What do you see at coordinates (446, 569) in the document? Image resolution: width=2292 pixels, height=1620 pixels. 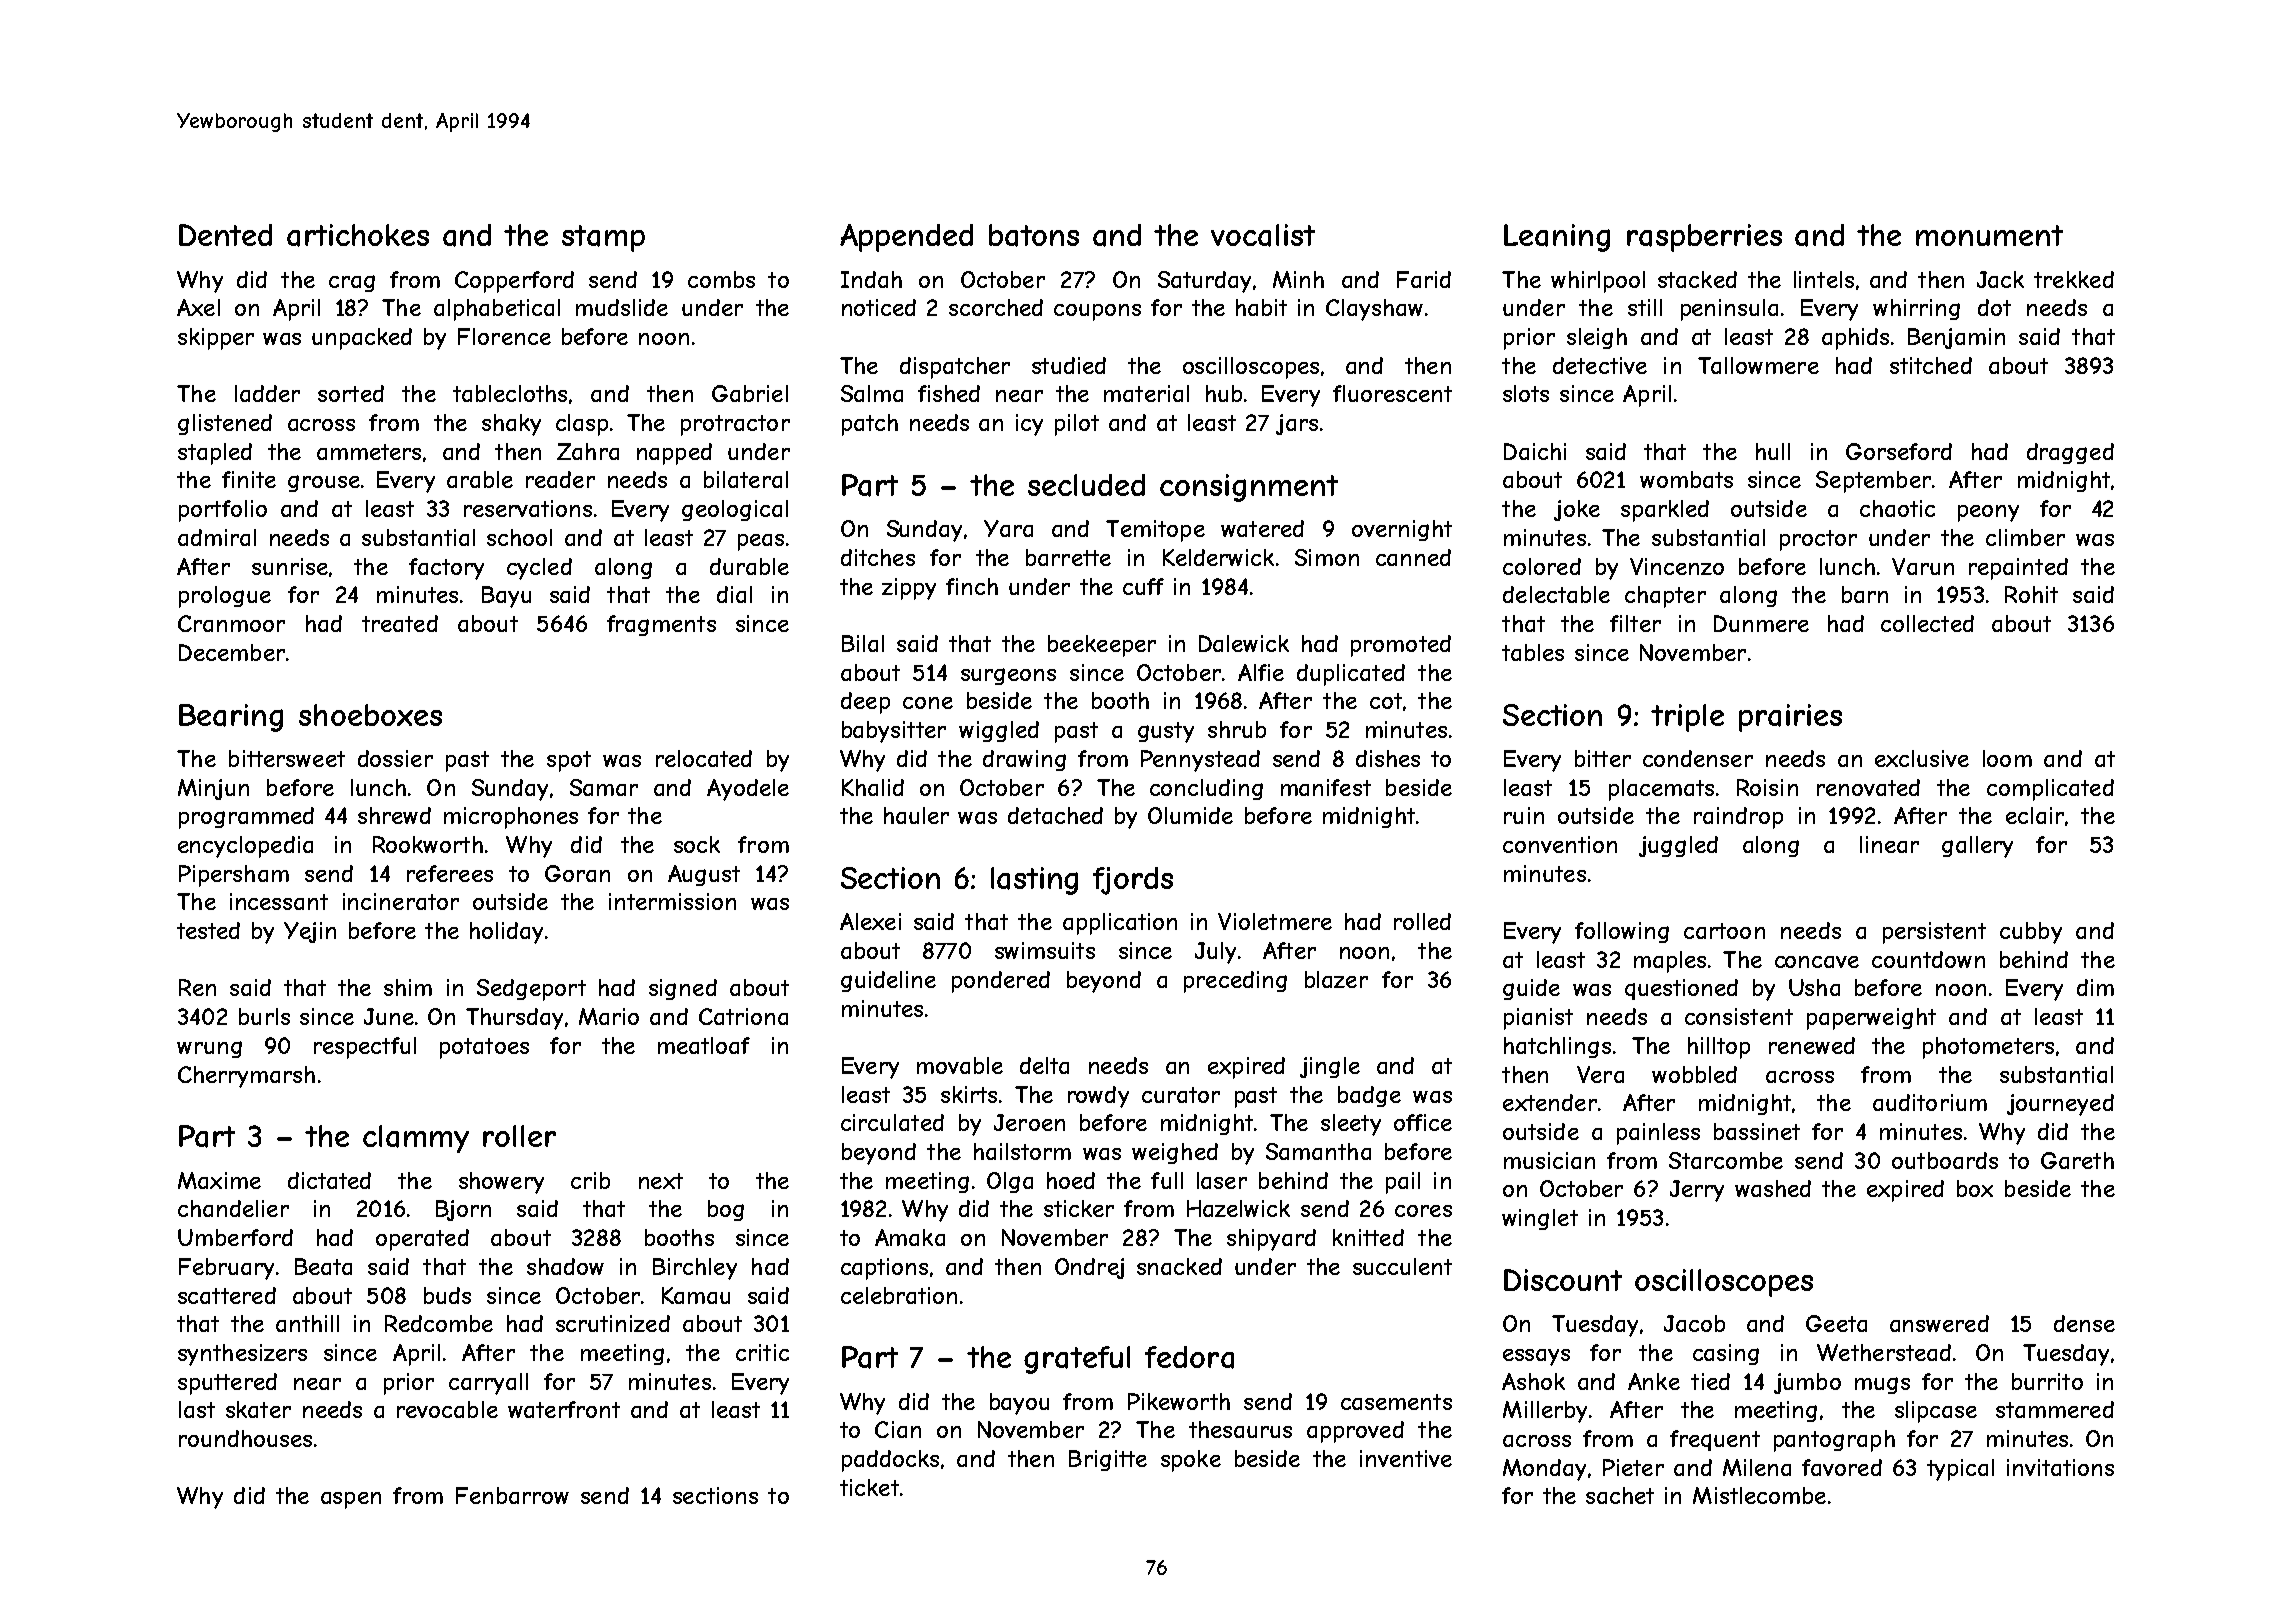 I see `factory` at bounding box center [446, 569].
